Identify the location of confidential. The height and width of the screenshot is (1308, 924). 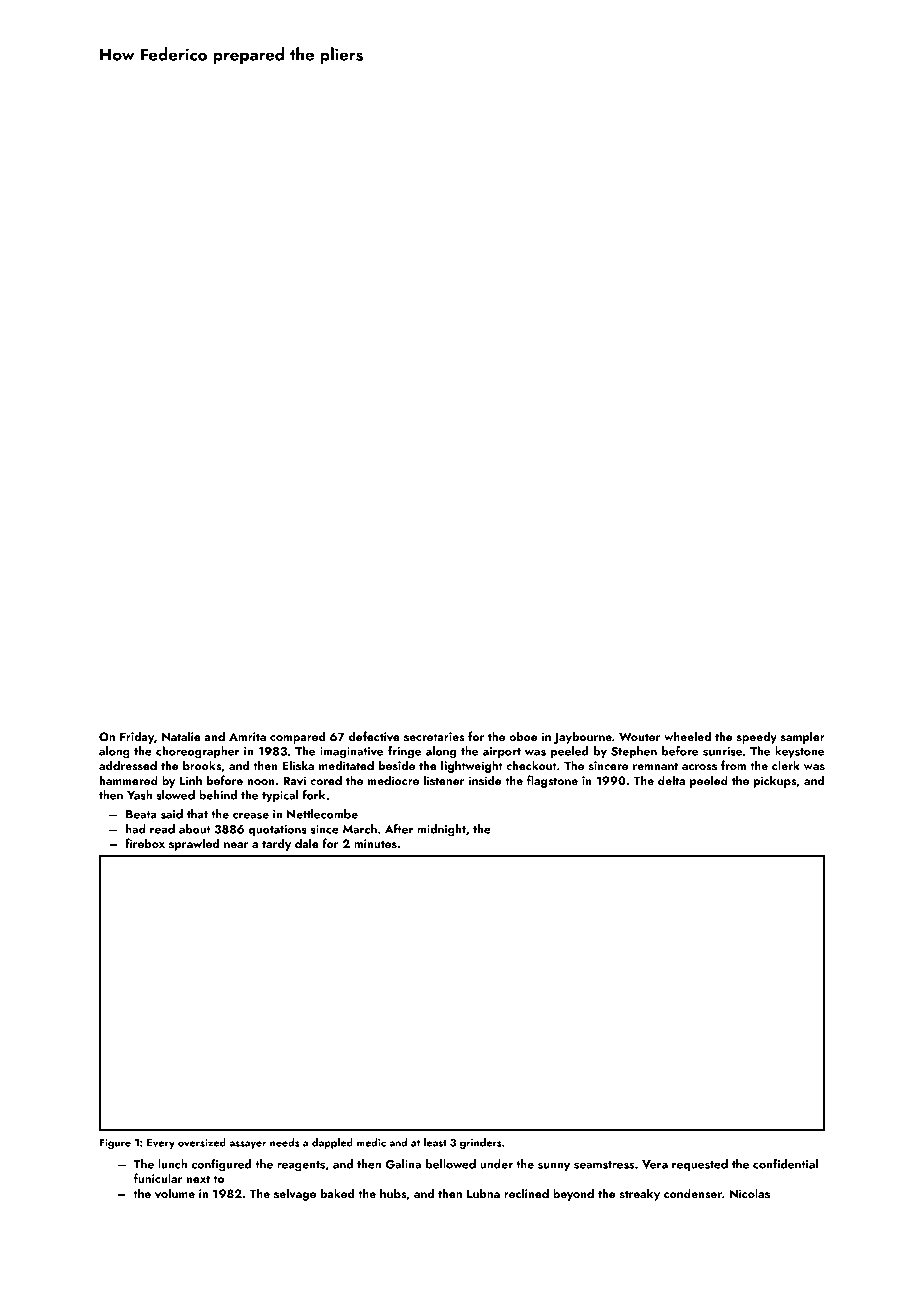
(785, 1164).
